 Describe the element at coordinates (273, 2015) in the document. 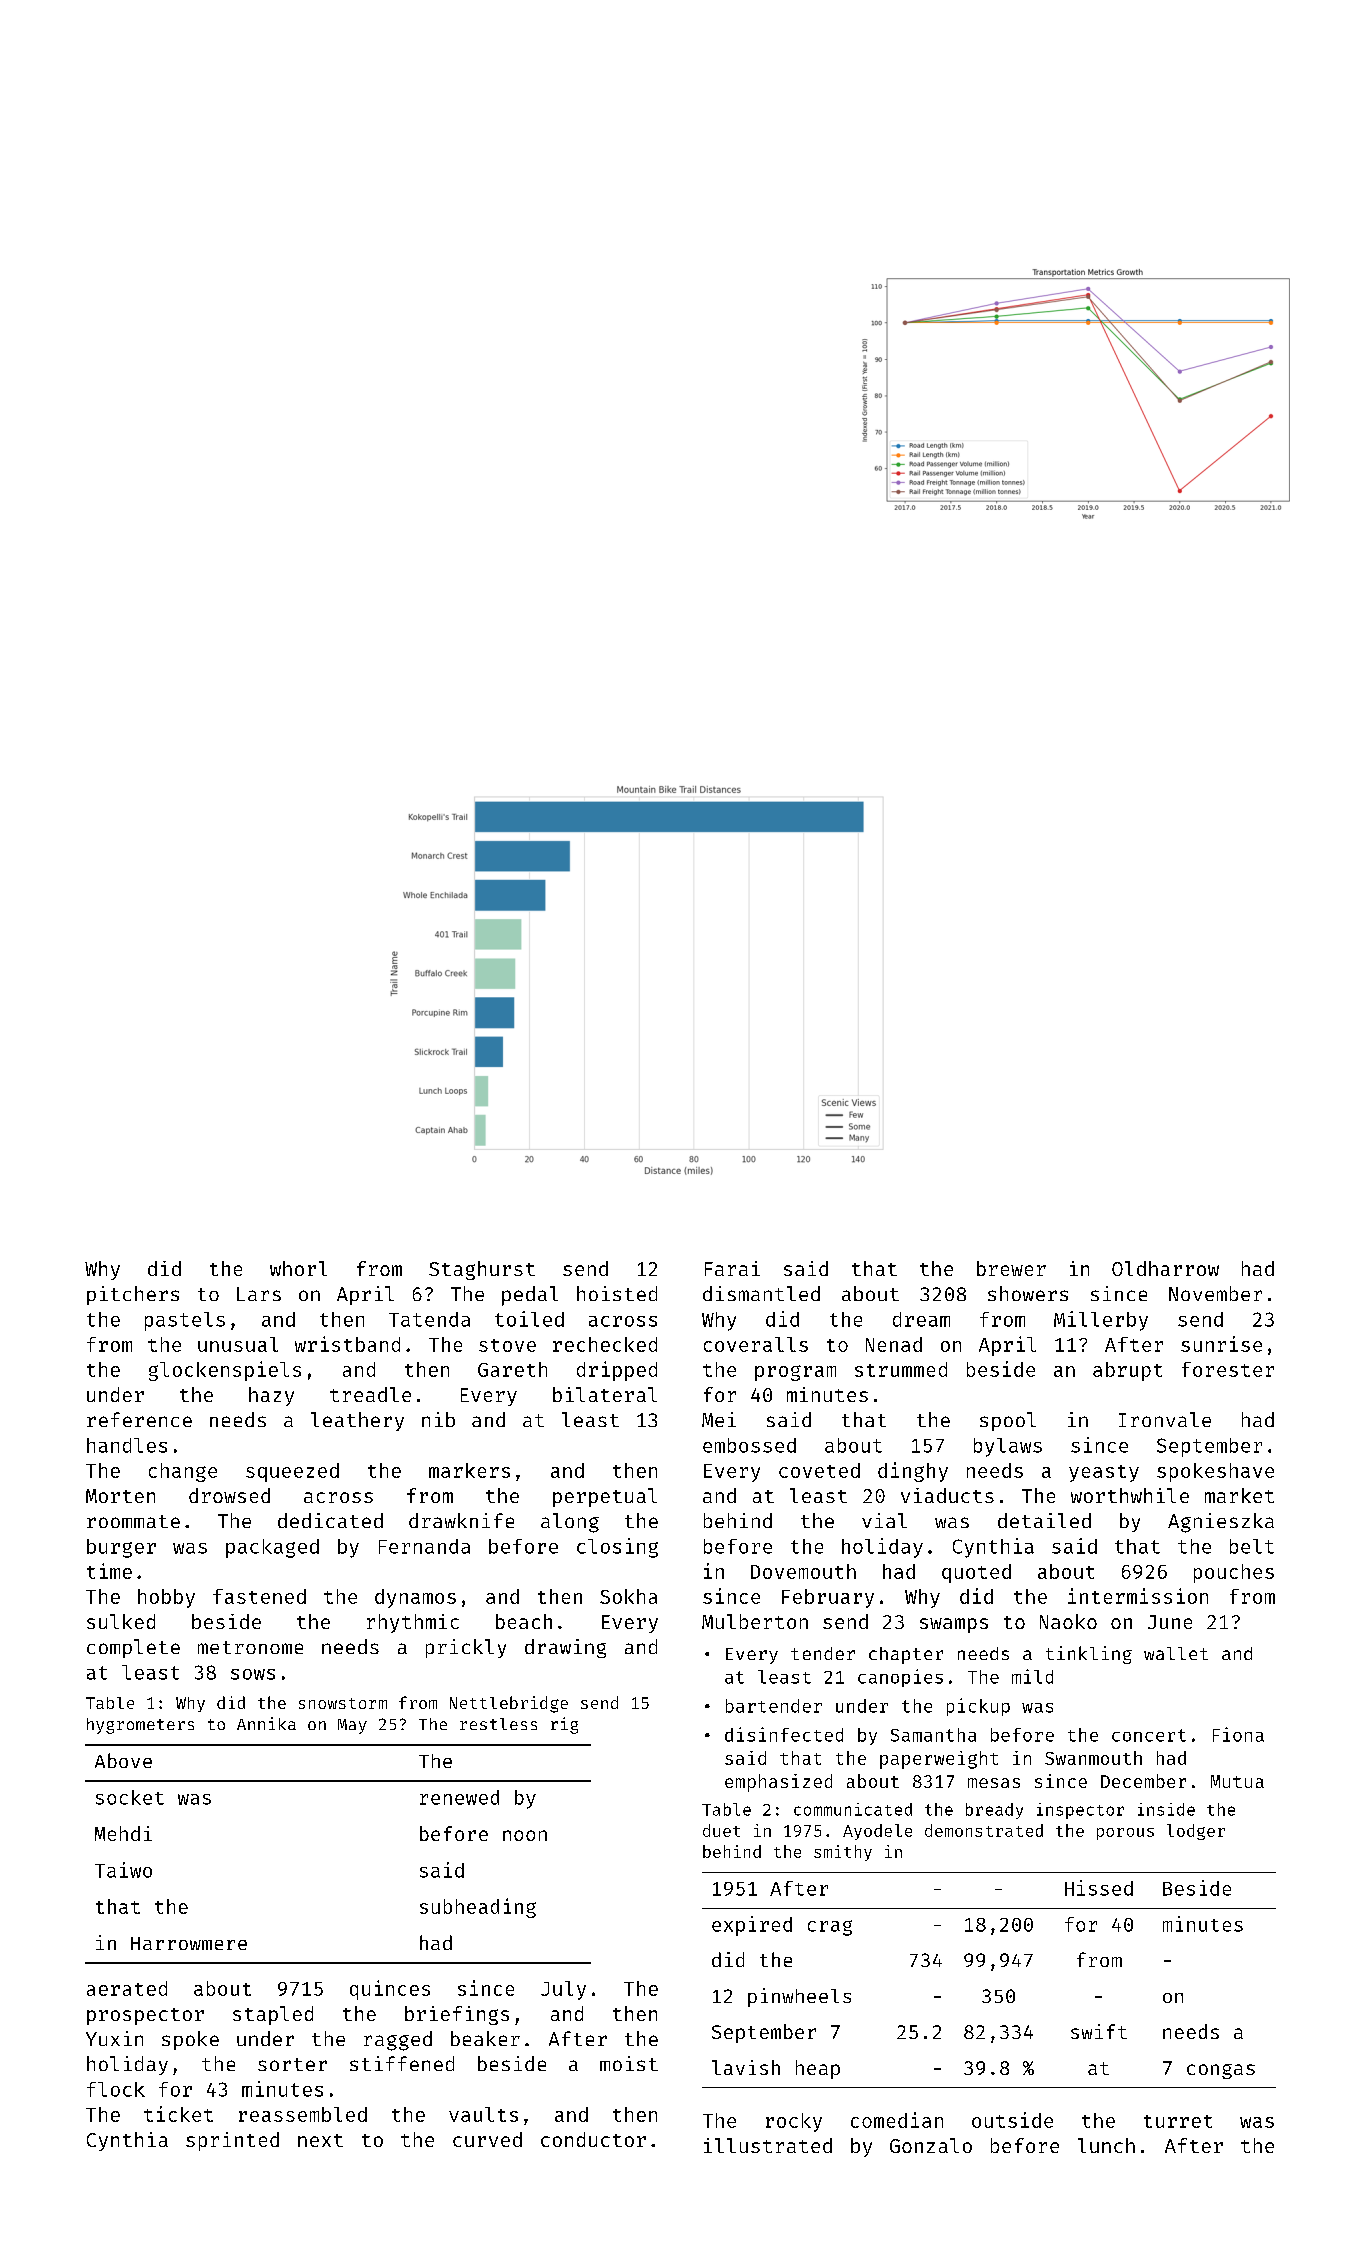

I see `stapled` at that location.
